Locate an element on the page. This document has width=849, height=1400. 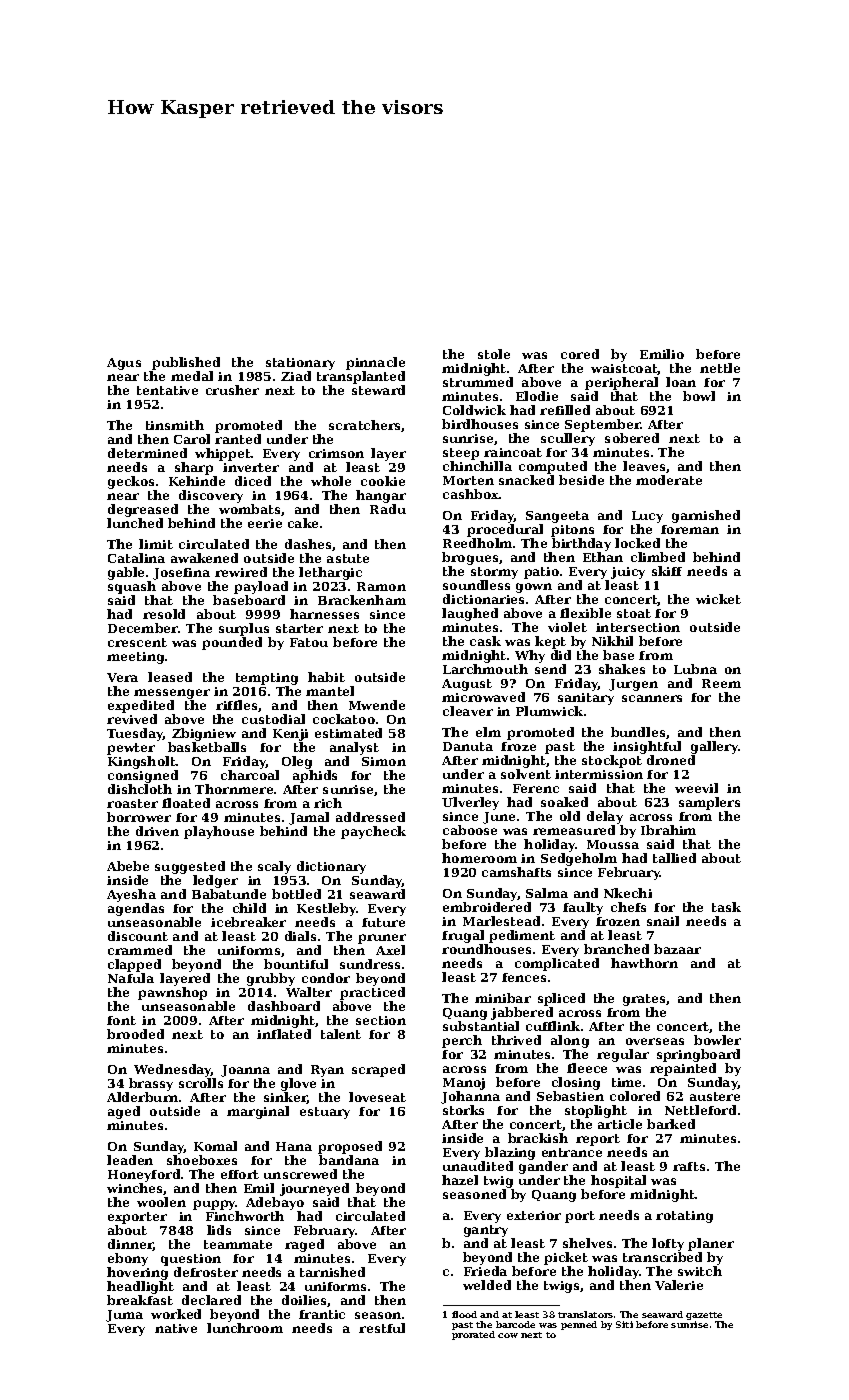
driven is located at coordinates (157, 831).
